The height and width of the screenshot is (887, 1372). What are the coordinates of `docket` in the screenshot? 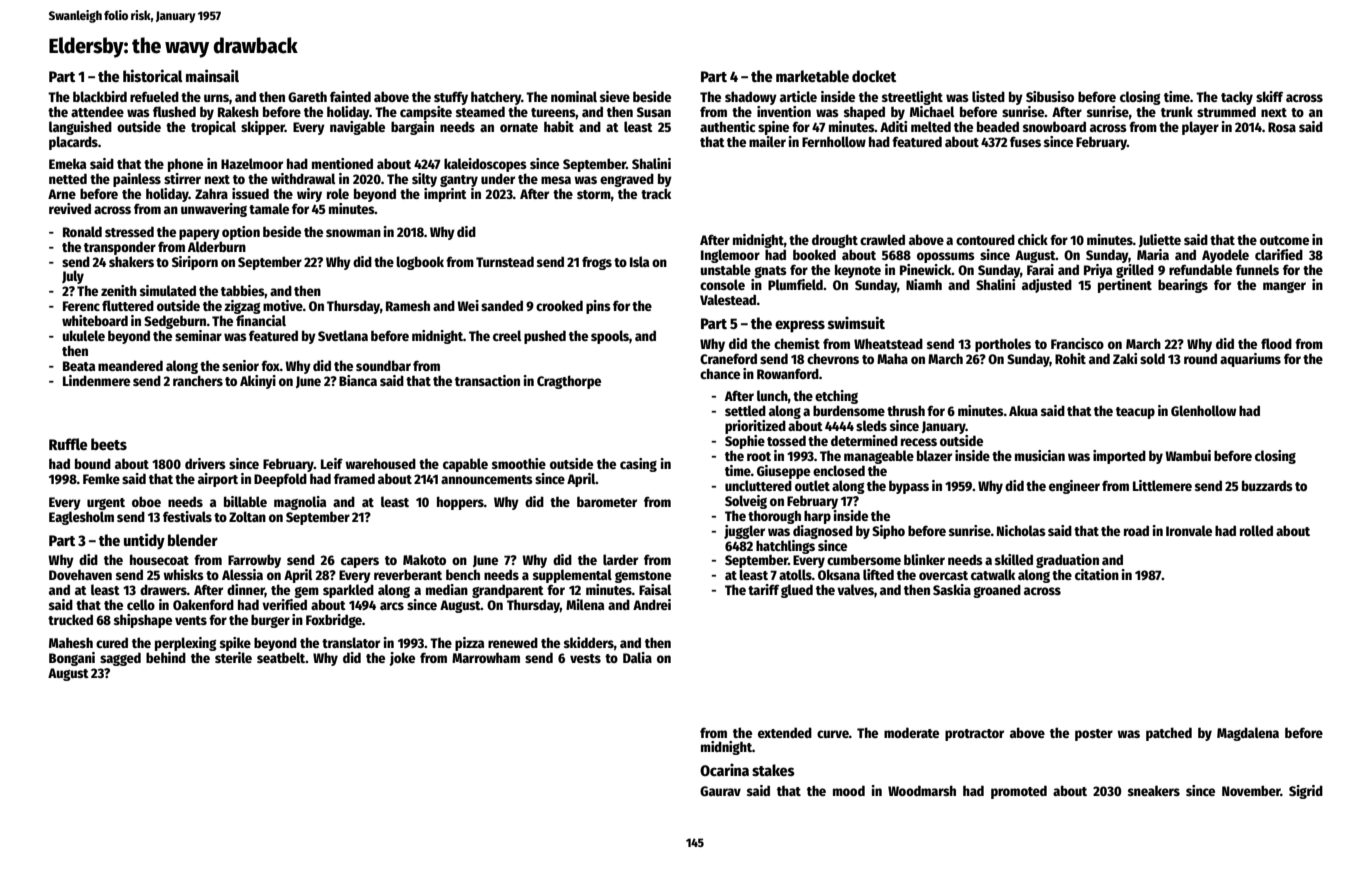 It's located at (874, 76).
